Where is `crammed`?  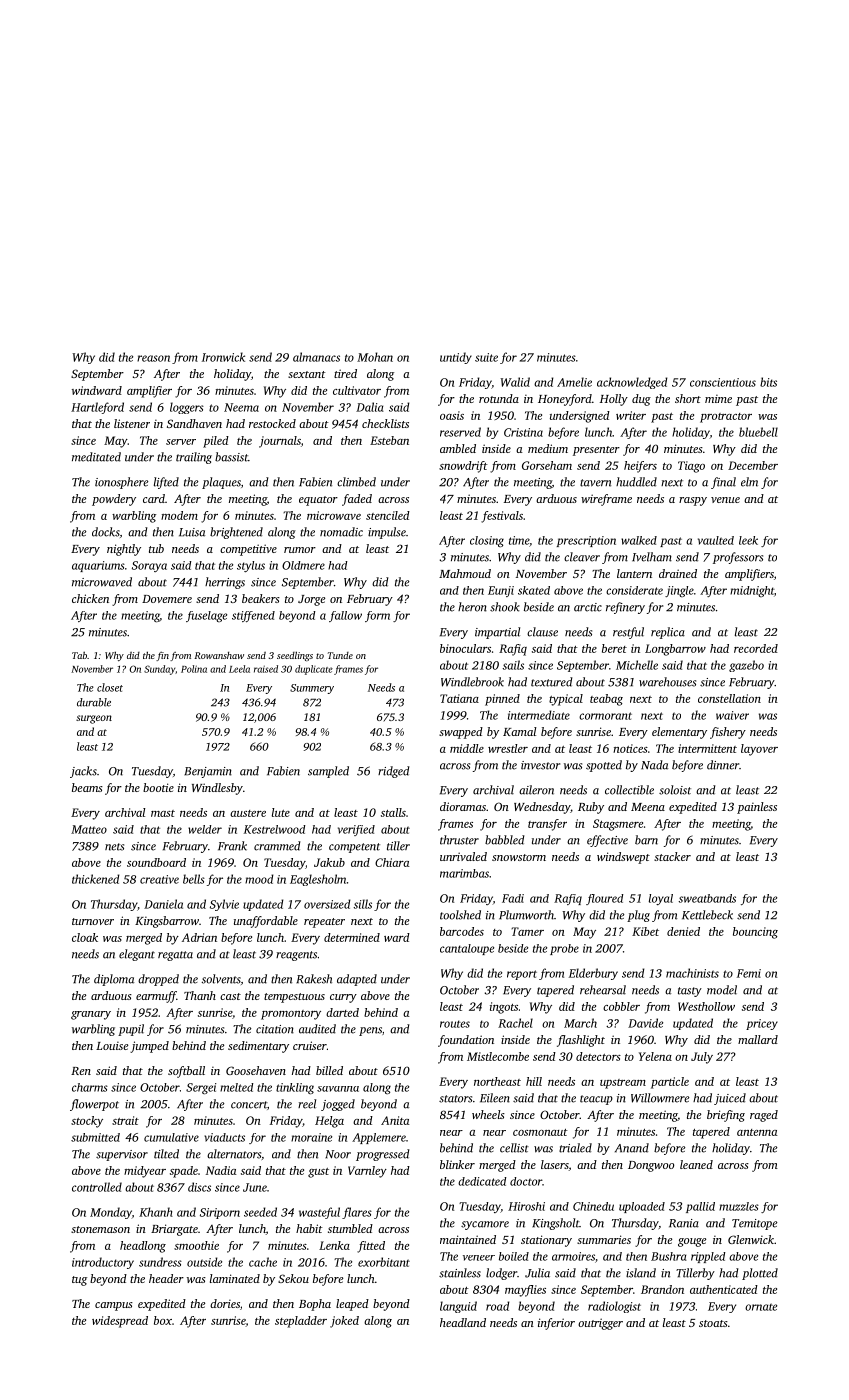
crammed is located at coordinates (277, 846).
